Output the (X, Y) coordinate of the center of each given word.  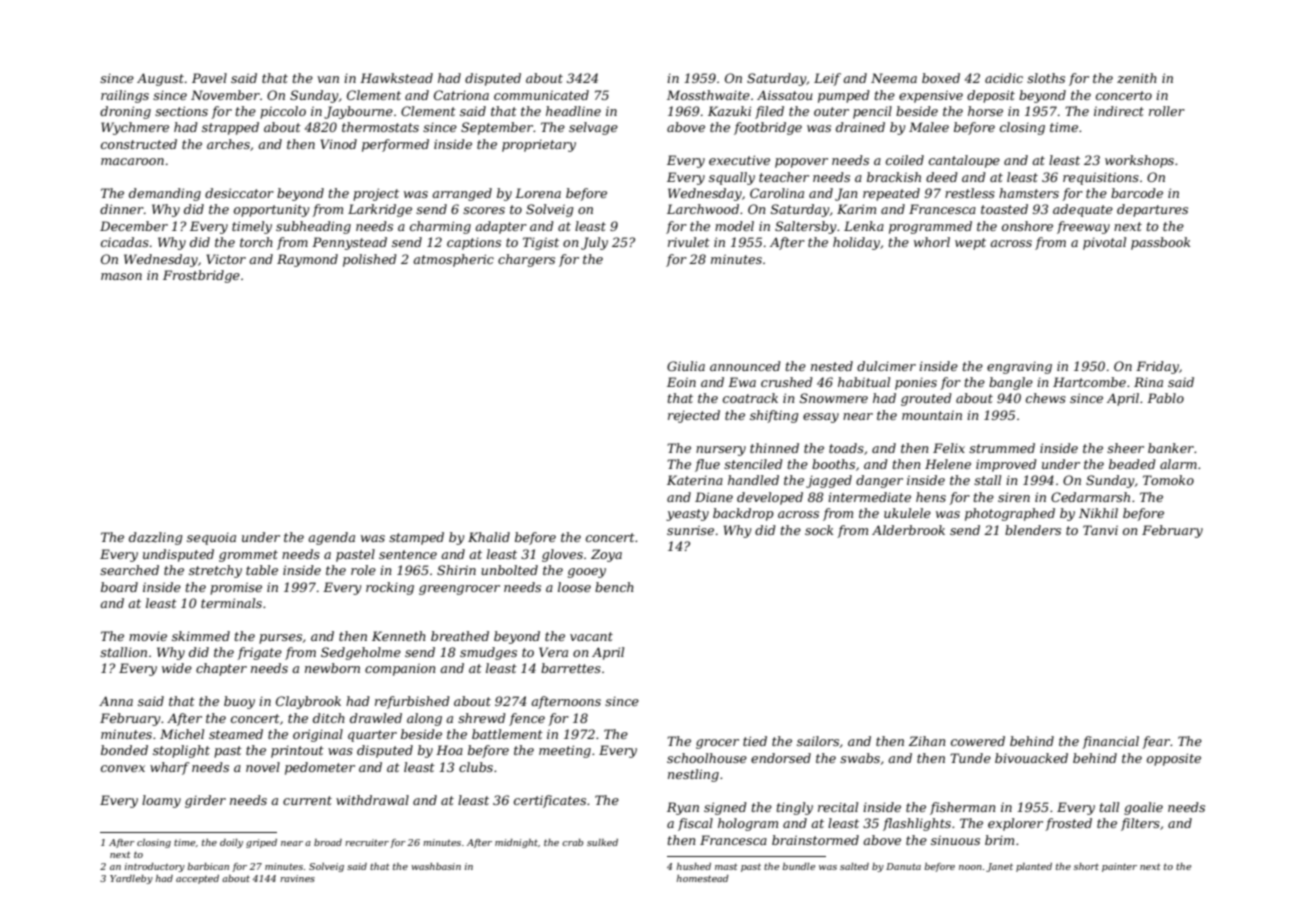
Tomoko (1168, 480)
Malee (929, 127)
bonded (124, 750)
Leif (827, 79)
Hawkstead (396, 78)
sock (819, 530)
